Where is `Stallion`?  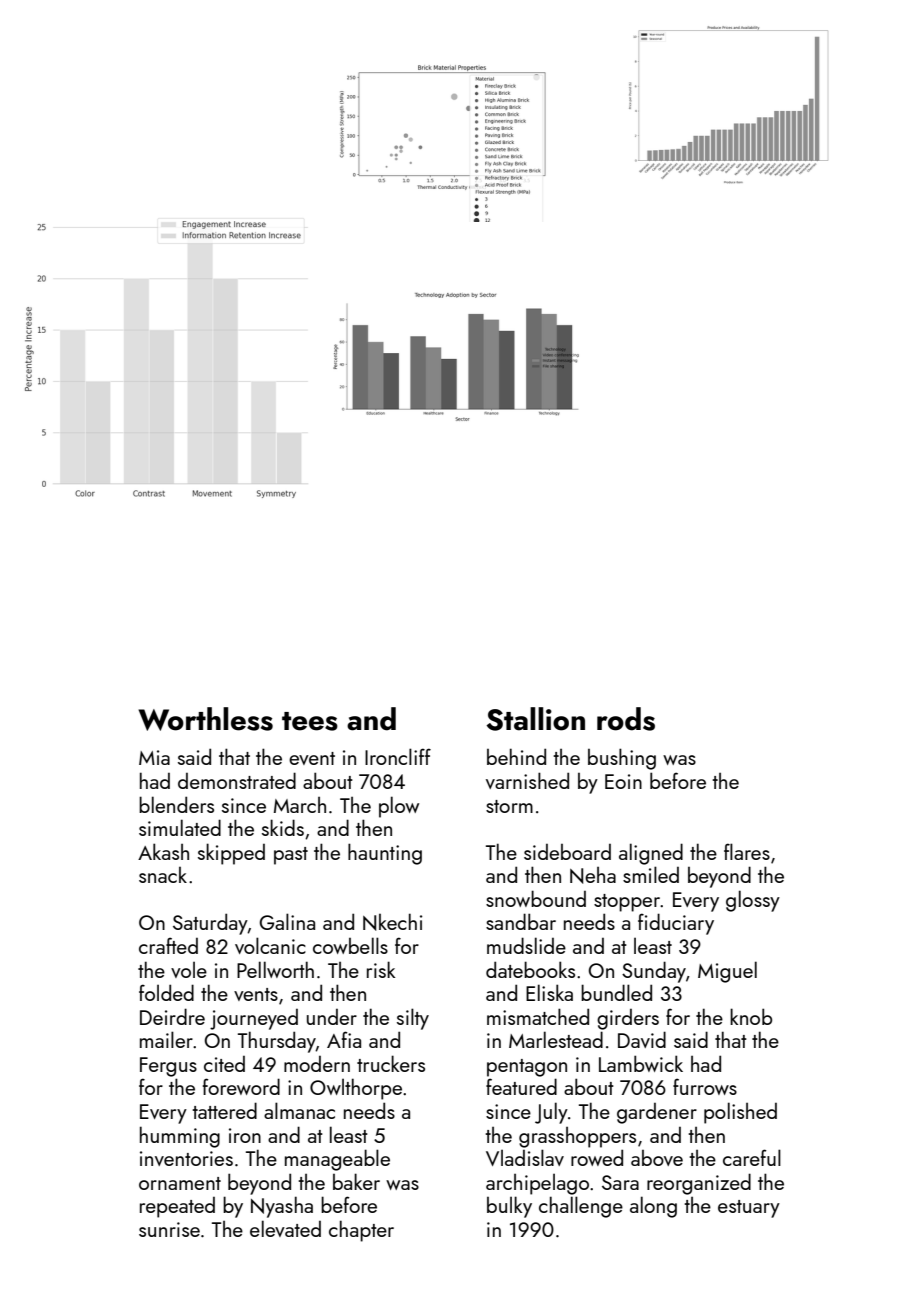
Stallion is located at coordinates (535, 719).
